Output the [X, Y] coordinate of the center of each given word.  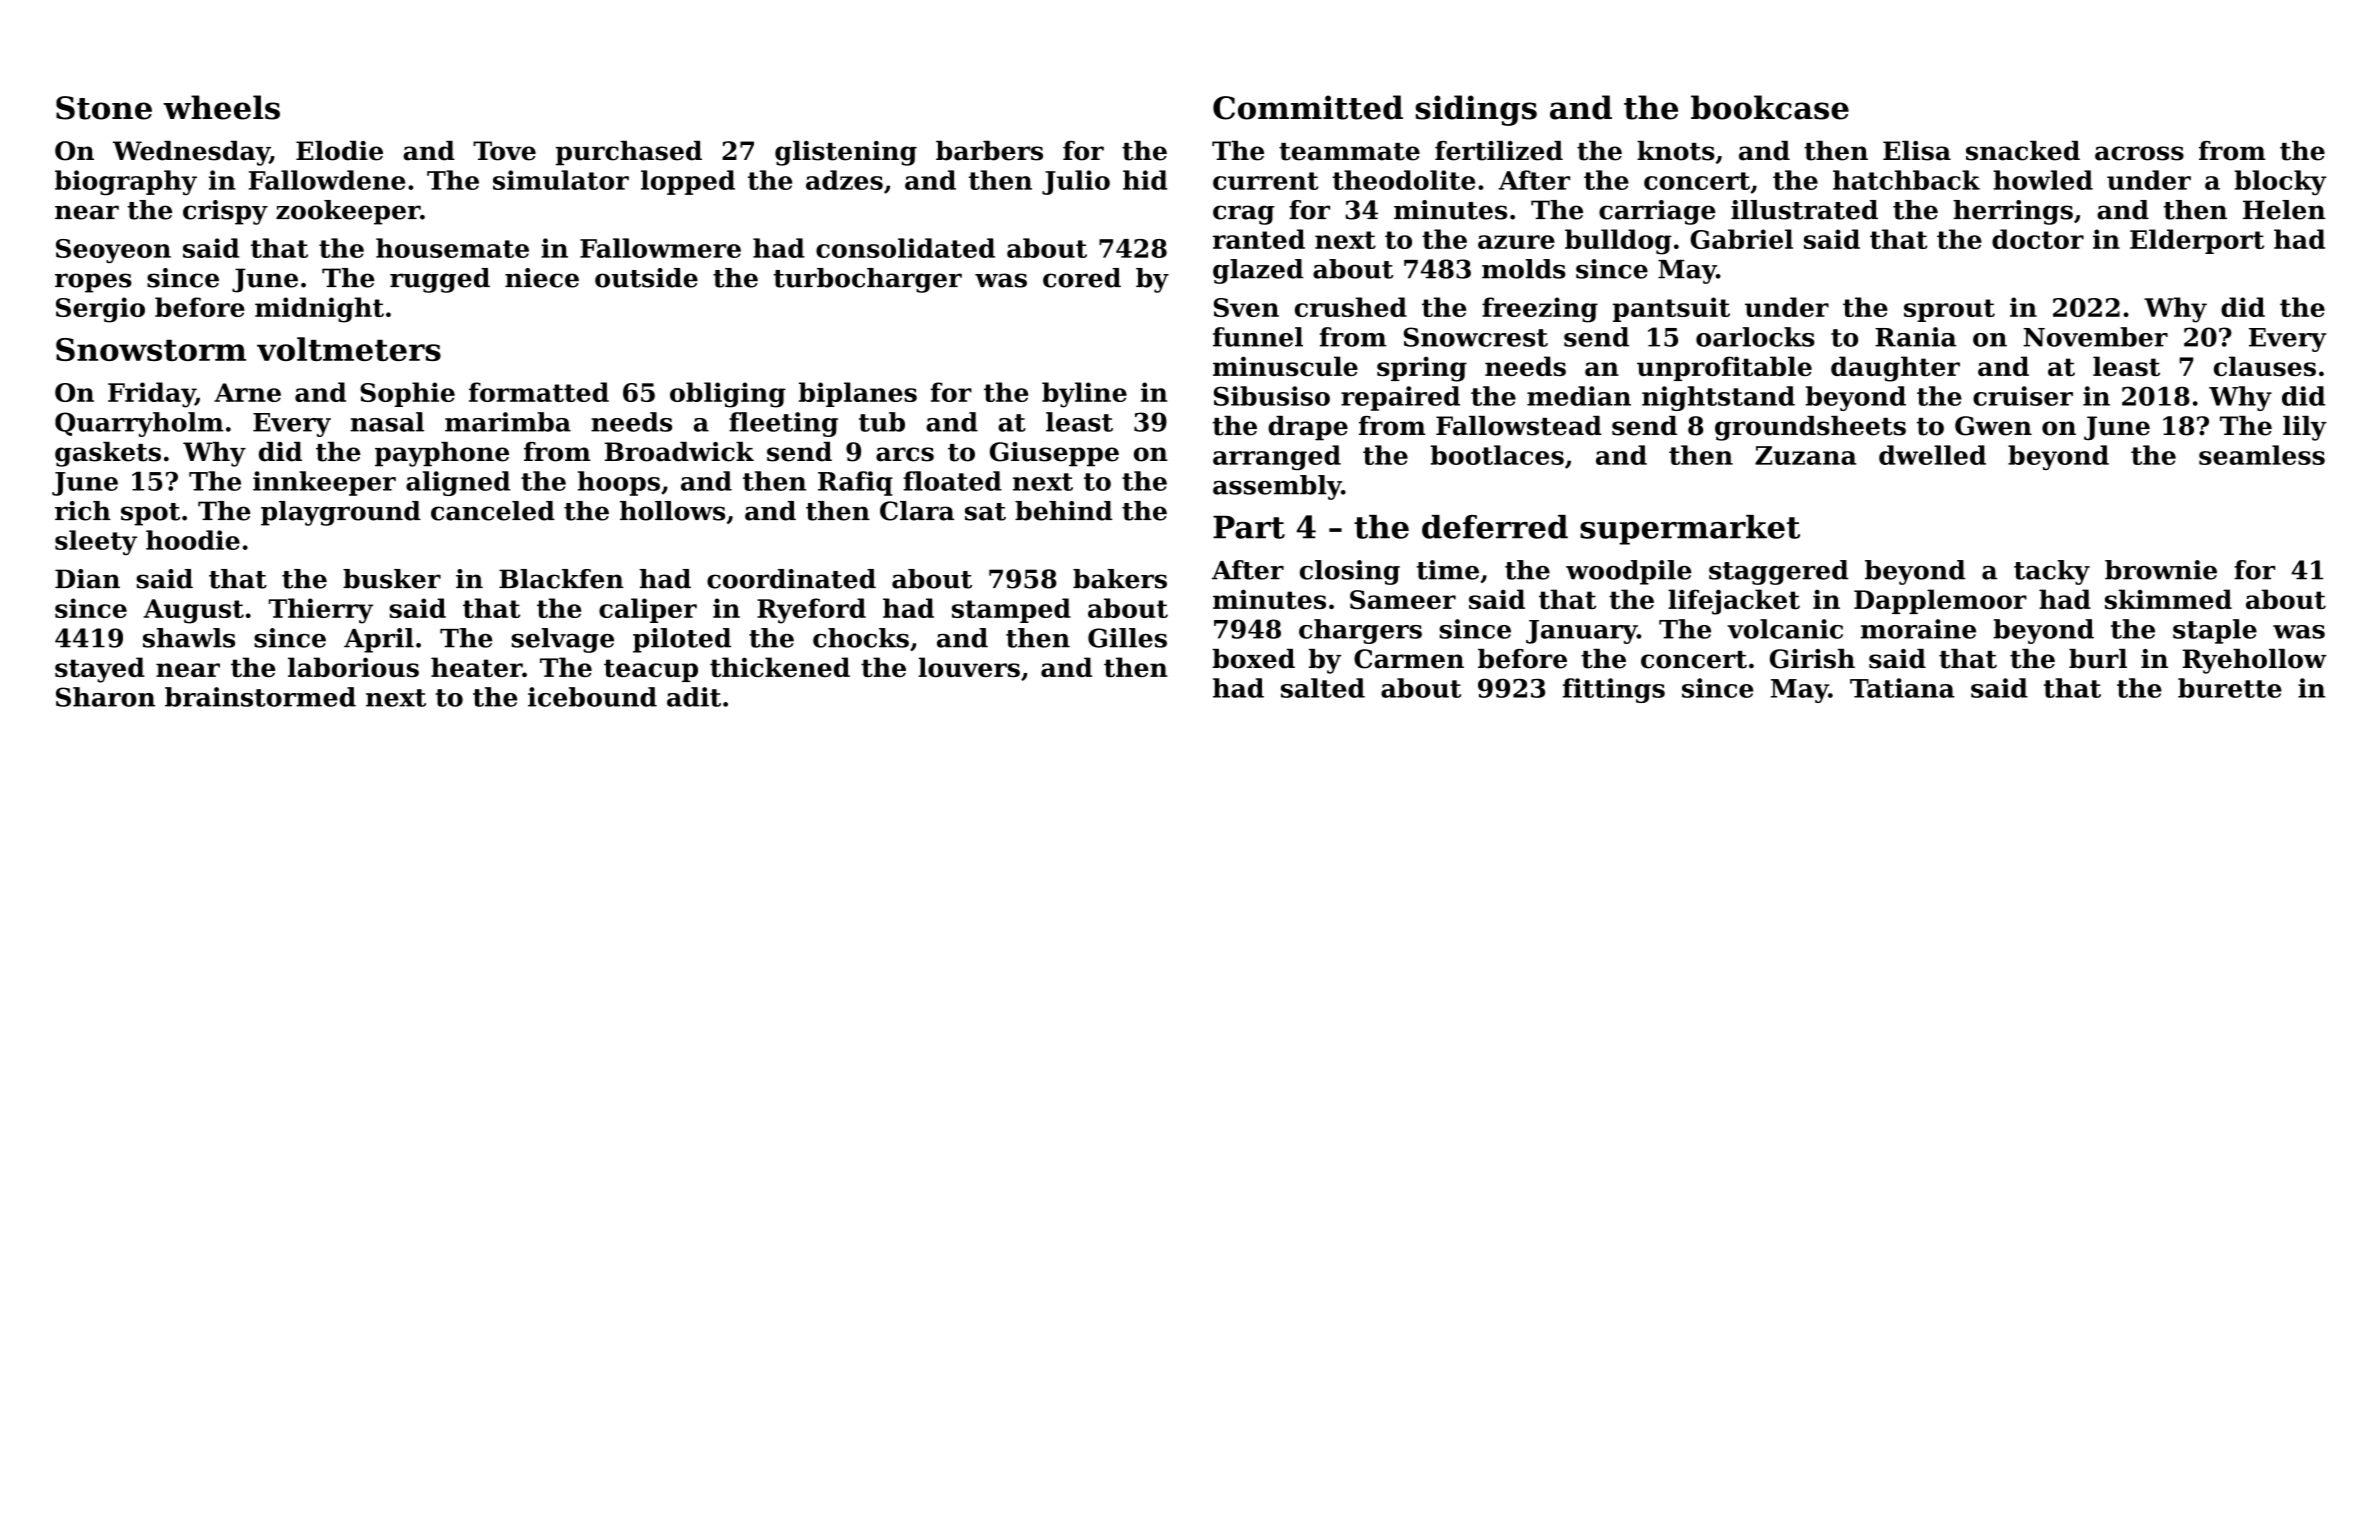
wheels [221, 107]
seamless [2262, 455]
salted [1323, 688]
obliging [728, 395]
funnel [1258, 337]
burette [2230, 688]
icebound [592, 697]
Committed [1308, 107]
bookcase [1770, 107]
